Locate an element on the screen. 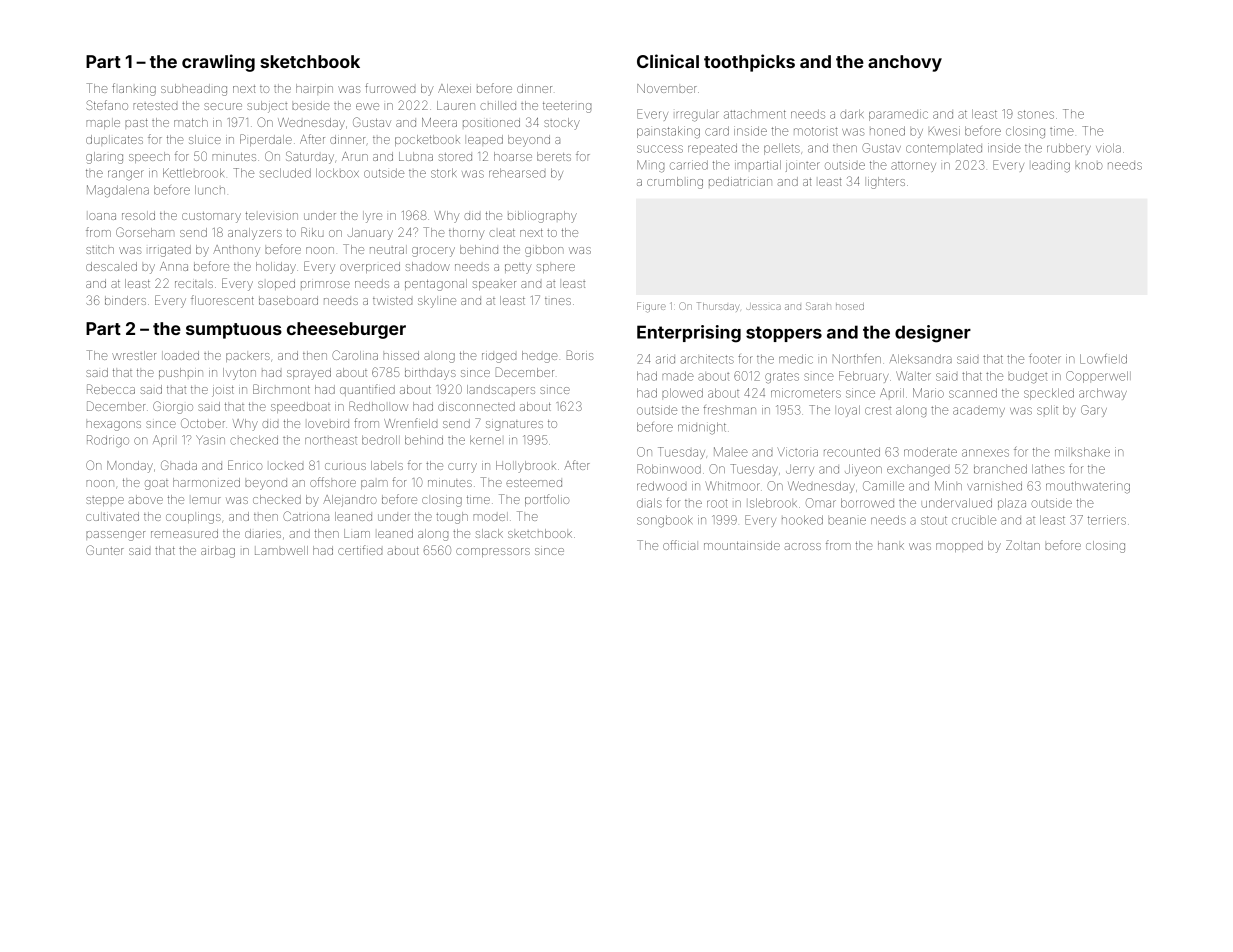  hosed is located at coordinates (850, 306).
